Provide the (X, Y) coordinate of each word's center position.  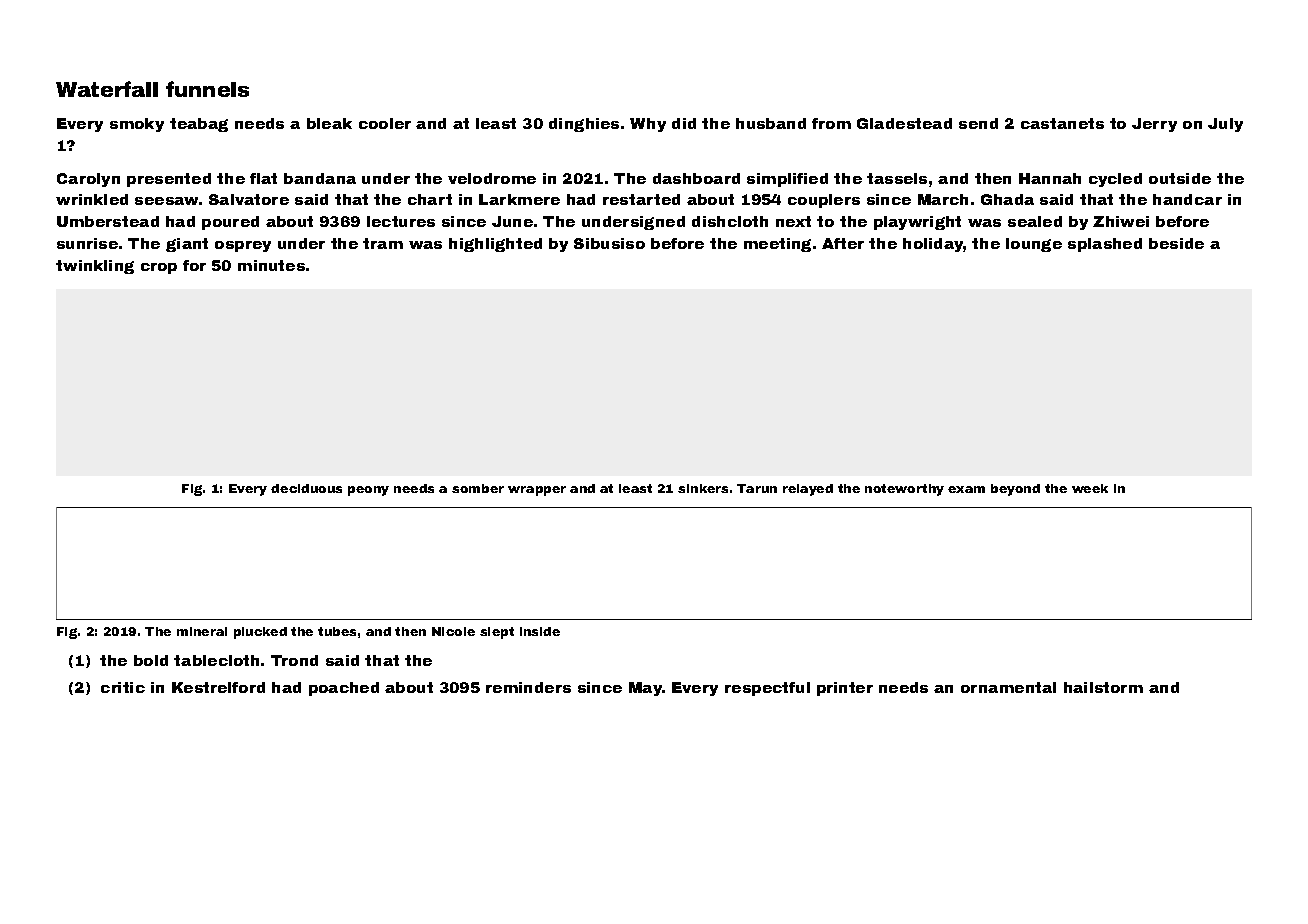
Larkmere (519, 199)
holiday (933, 245)
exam (966, 489)
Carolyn (88, 180)
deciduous (306, 488)
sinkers (703, 488)
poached (344, 689)
